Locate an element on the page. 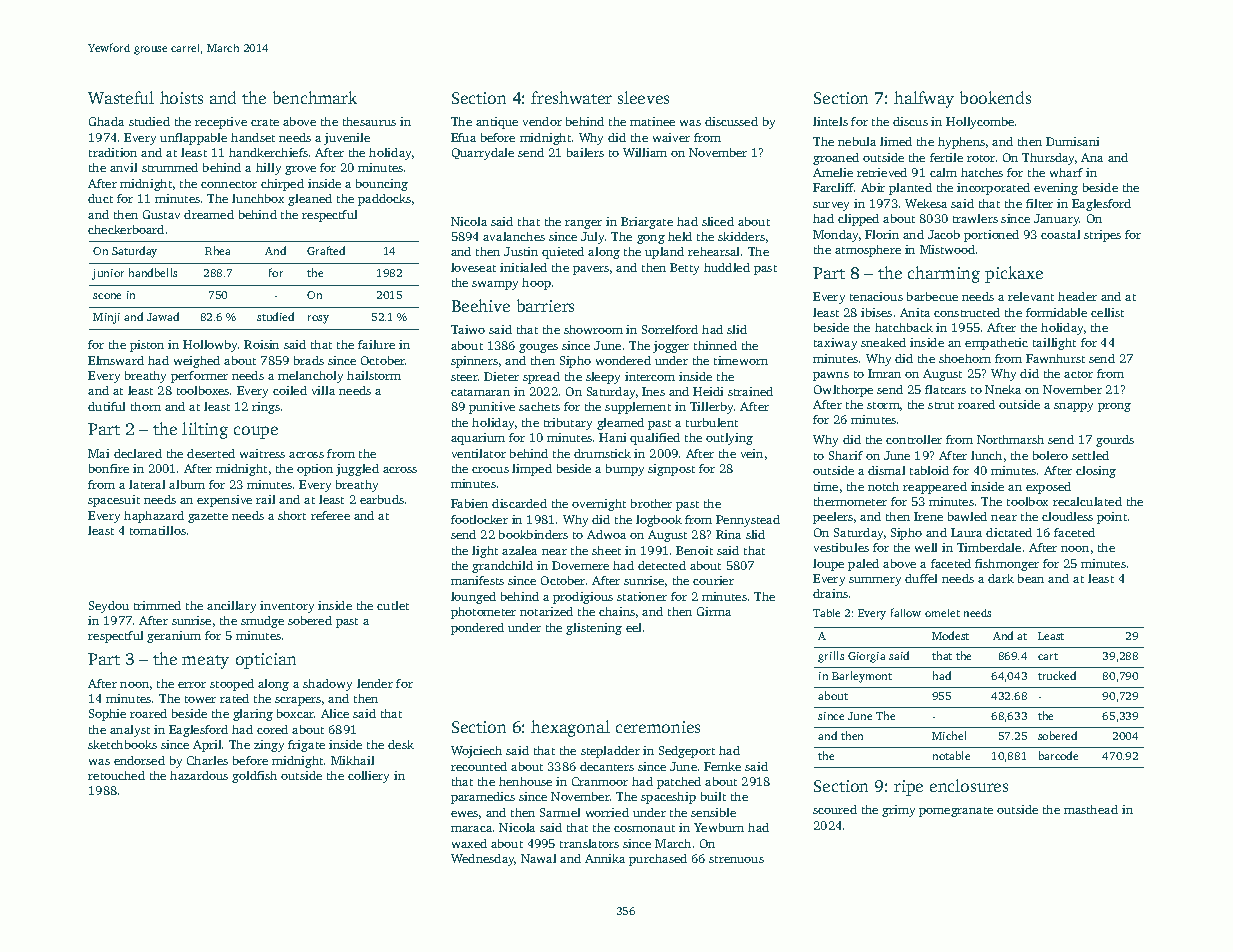  gazette is located at coordinates (208, 518).
